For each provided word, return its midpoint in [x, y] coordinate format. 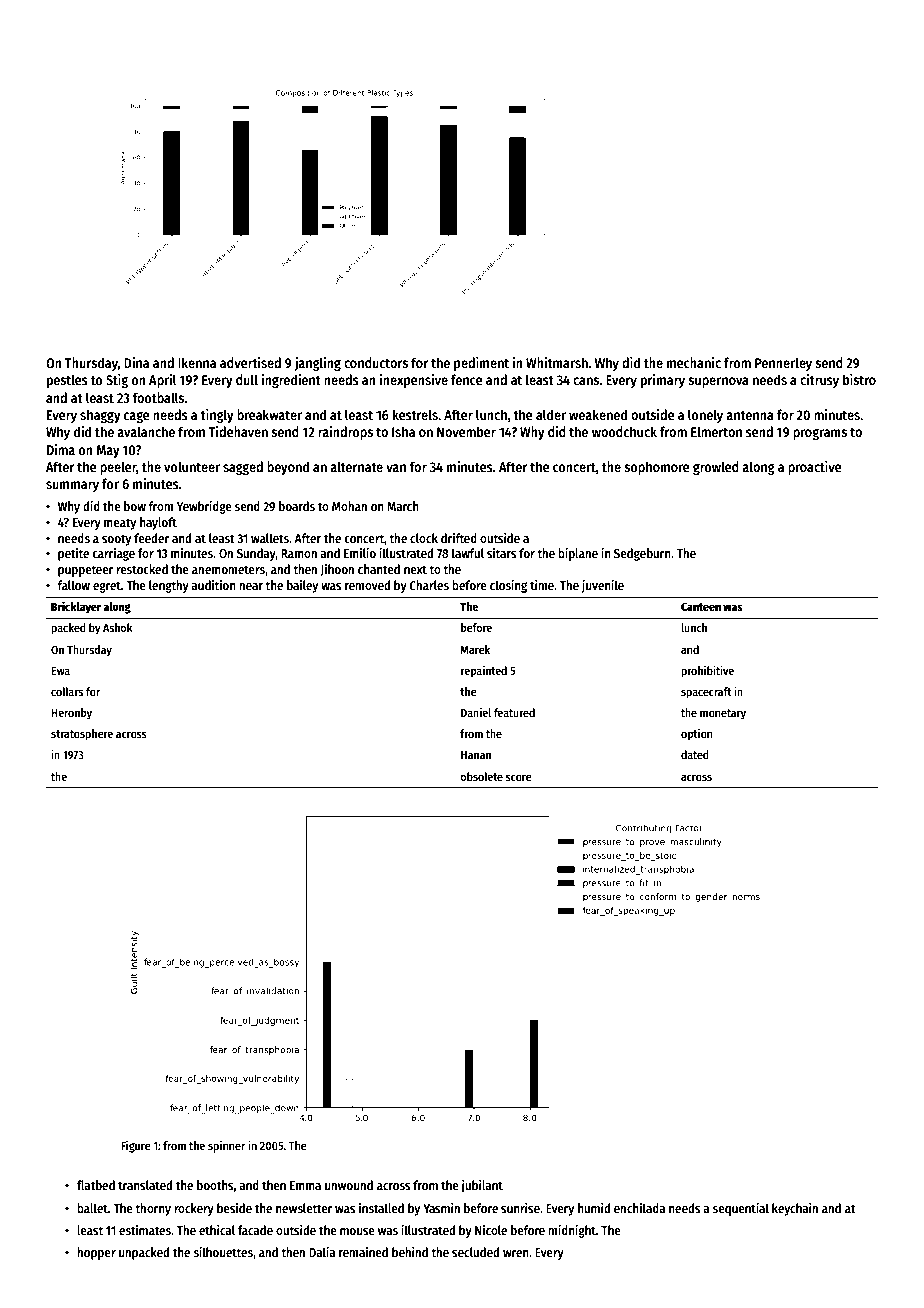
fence [467, 379]
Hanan [476, 755]
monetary [723, 714]
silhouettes [223, 1252]
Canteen [701, 607]
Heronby [71, 714]
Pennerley [783, 364]
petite [73, 554]
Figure [136, 1146]
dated [695, 754]
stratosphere [82, 735]
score [518, 777]
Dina [136, 362]
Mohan [349, 506]
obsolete [481, 776]
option [696, 735]
